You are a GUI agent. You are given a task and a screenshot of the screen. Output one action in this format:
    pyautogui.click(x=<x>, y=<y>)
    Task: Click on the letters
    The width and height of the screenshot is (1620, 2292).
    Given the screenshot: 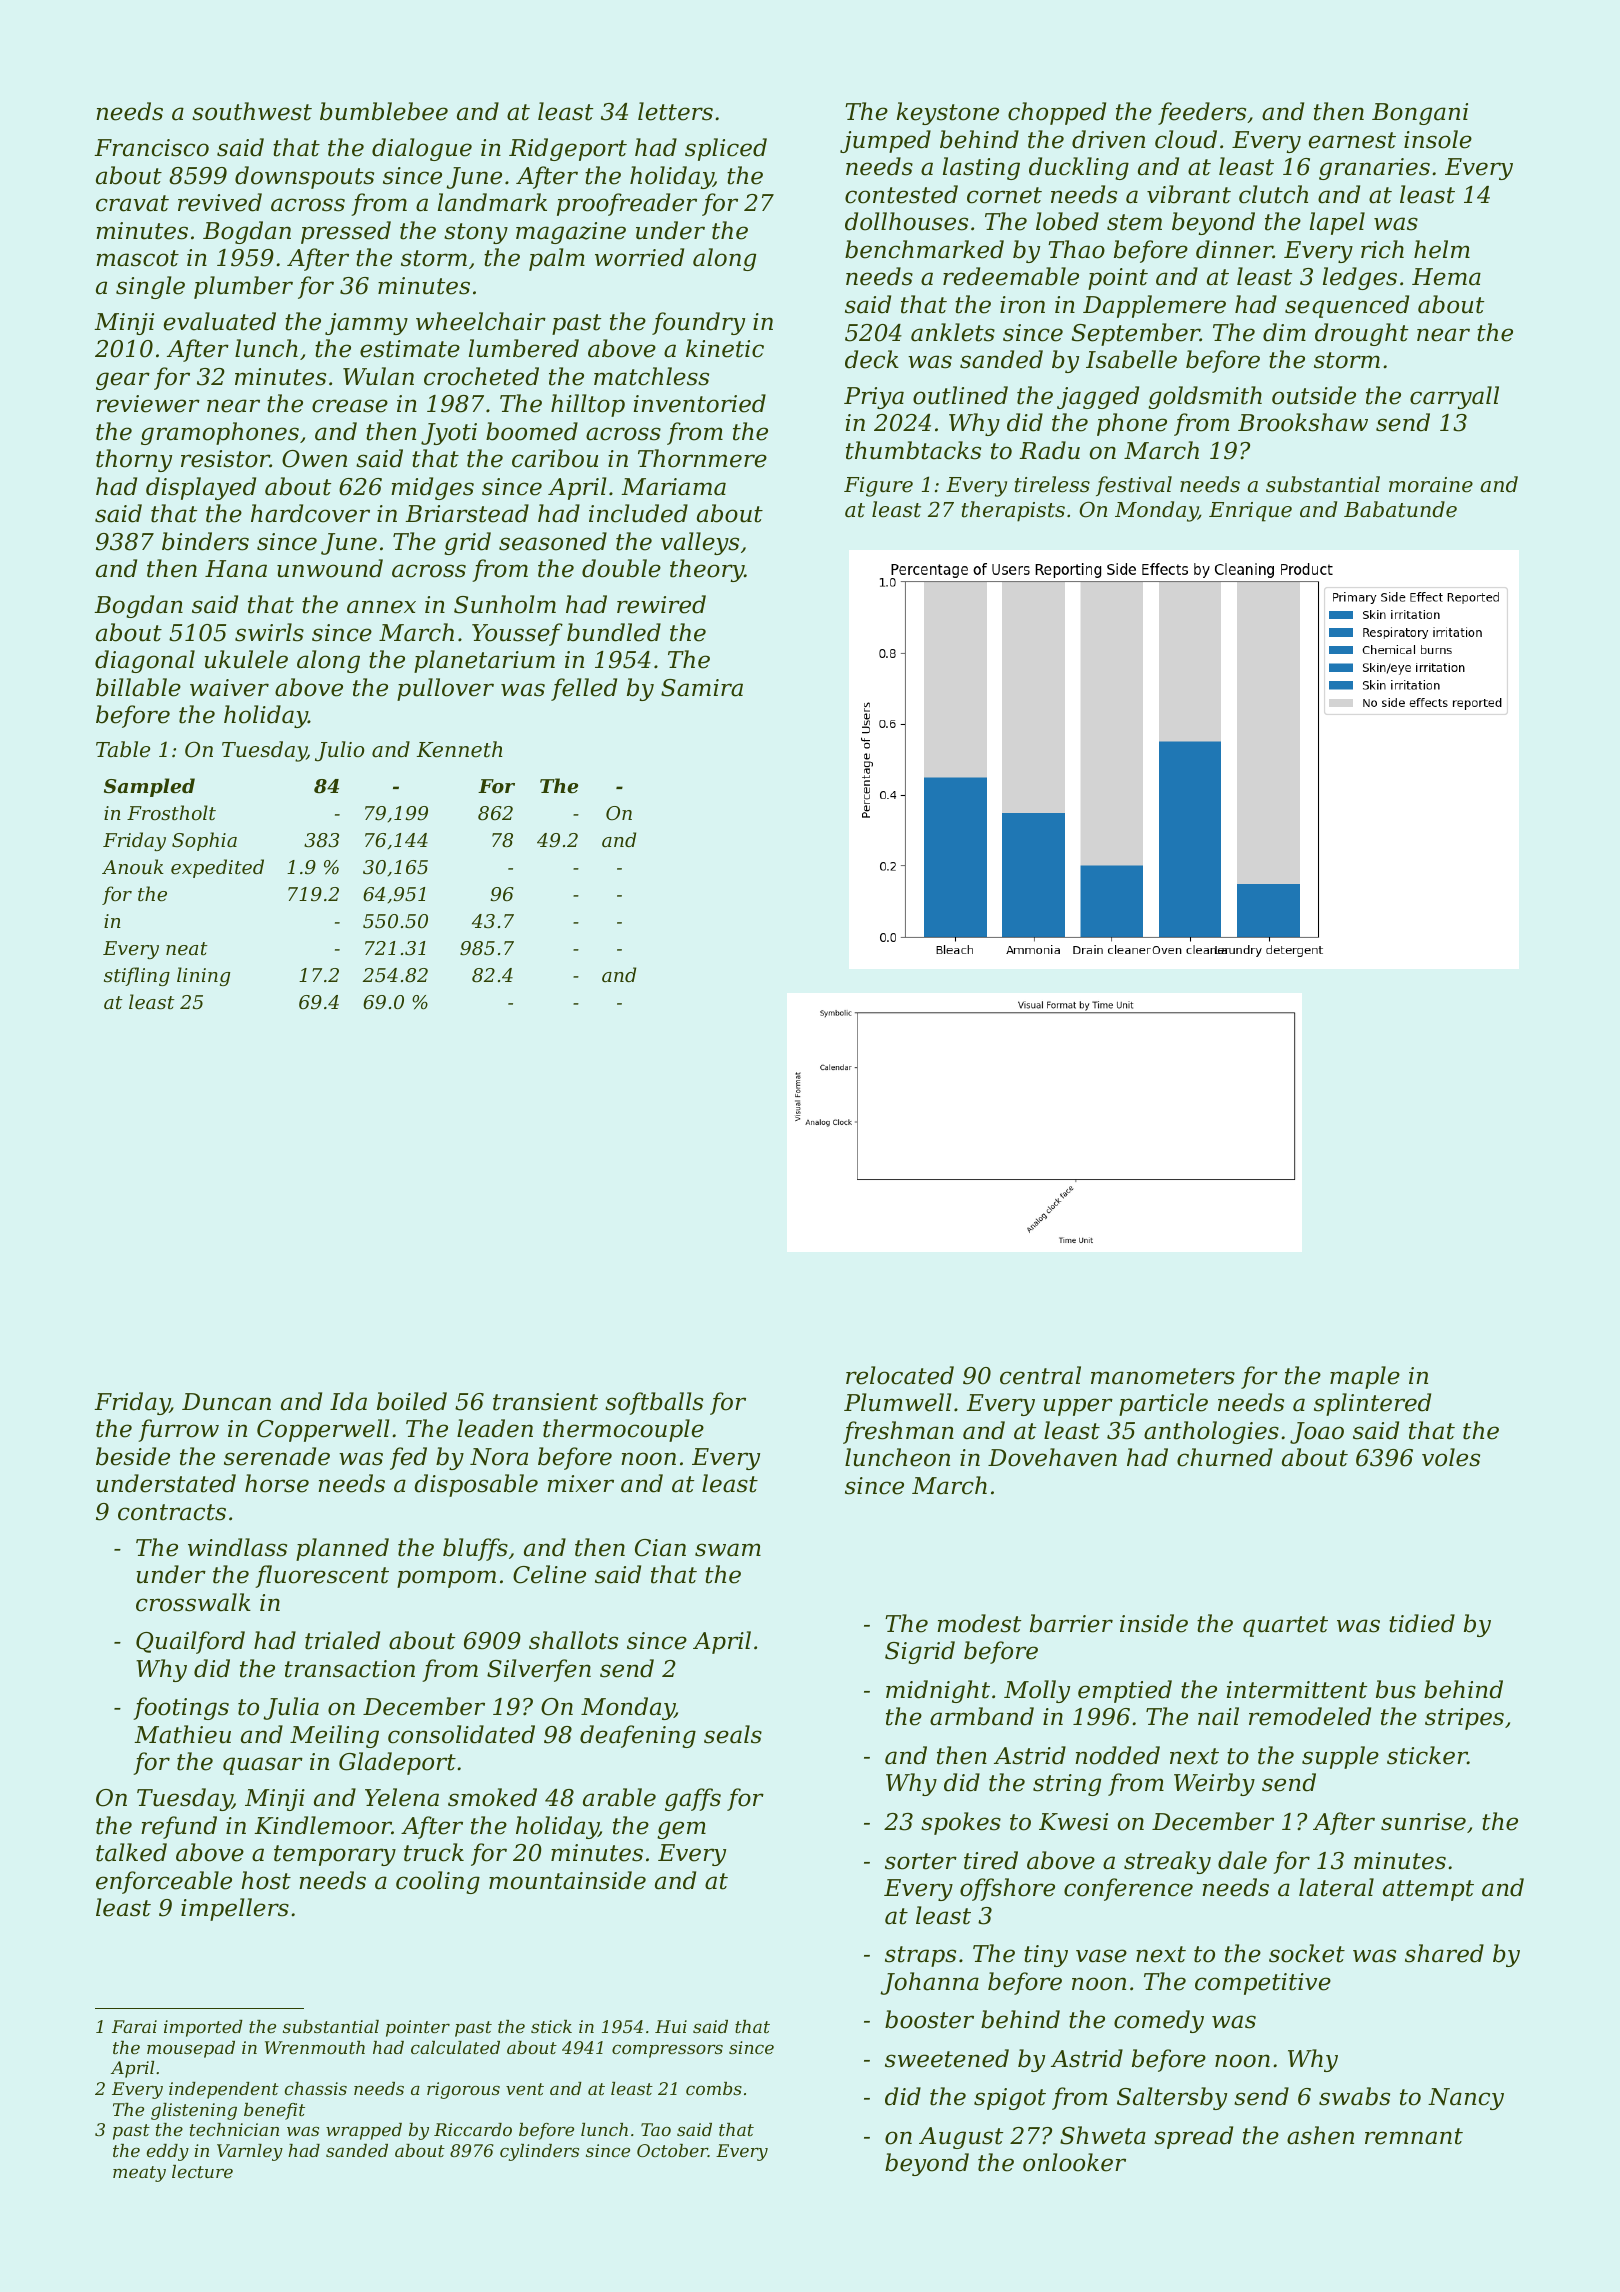 What is the action you would take?
    pyautogui.click(x=675, y=111)
